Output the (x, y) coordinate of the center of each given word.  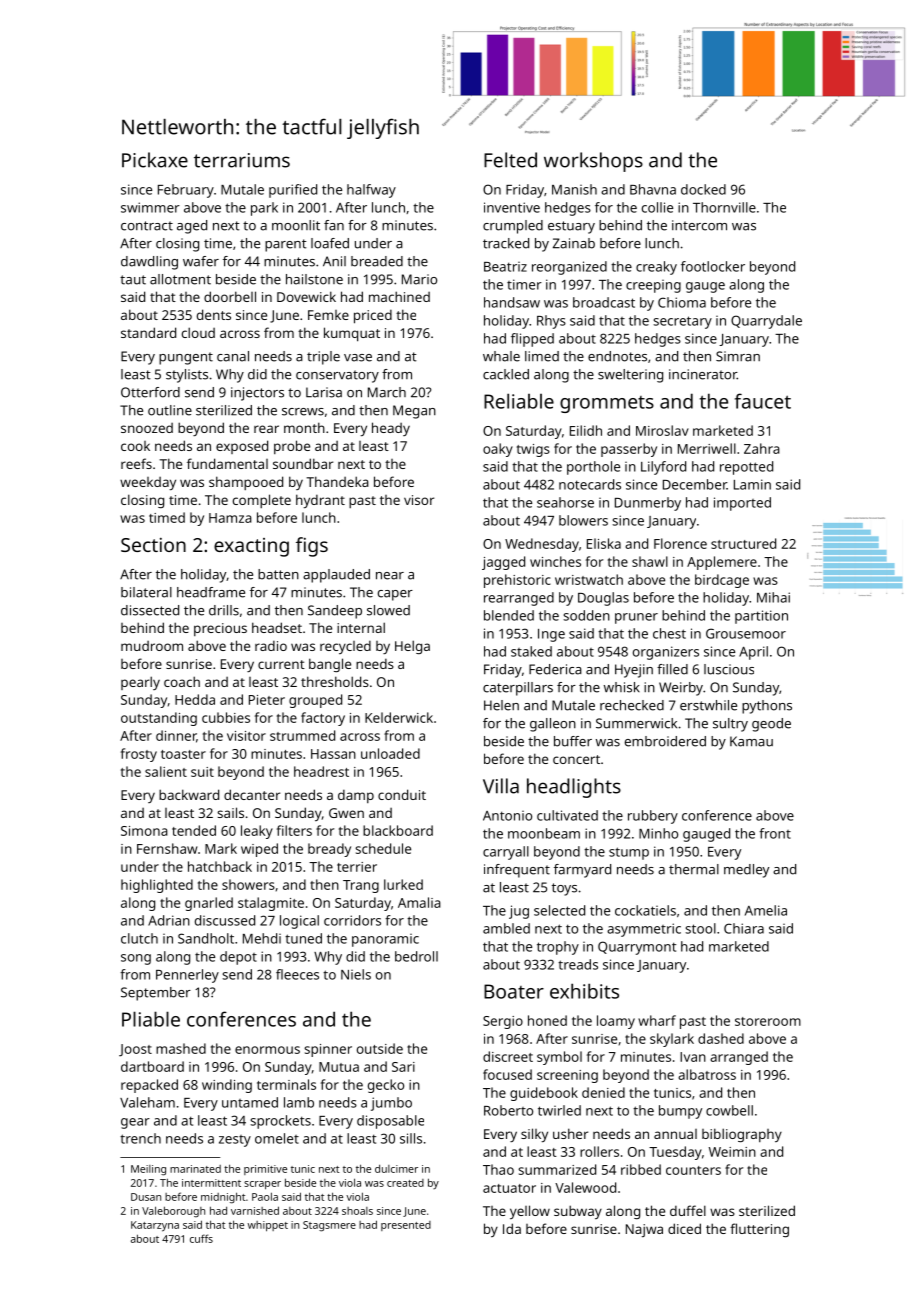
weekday (148, 483)
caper (395, 595)
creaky (656, 268)
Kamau (751, 741)
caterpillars (518, 689)
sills (411, 1138)
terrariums (242, 160)
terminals (286, 1084)
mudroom (152, 646)
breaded (377, 261)
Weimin (732, 1152)
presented (406, 1226)
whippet (268, 1226)
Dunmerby (648, 504)
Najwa (644, 1230)
